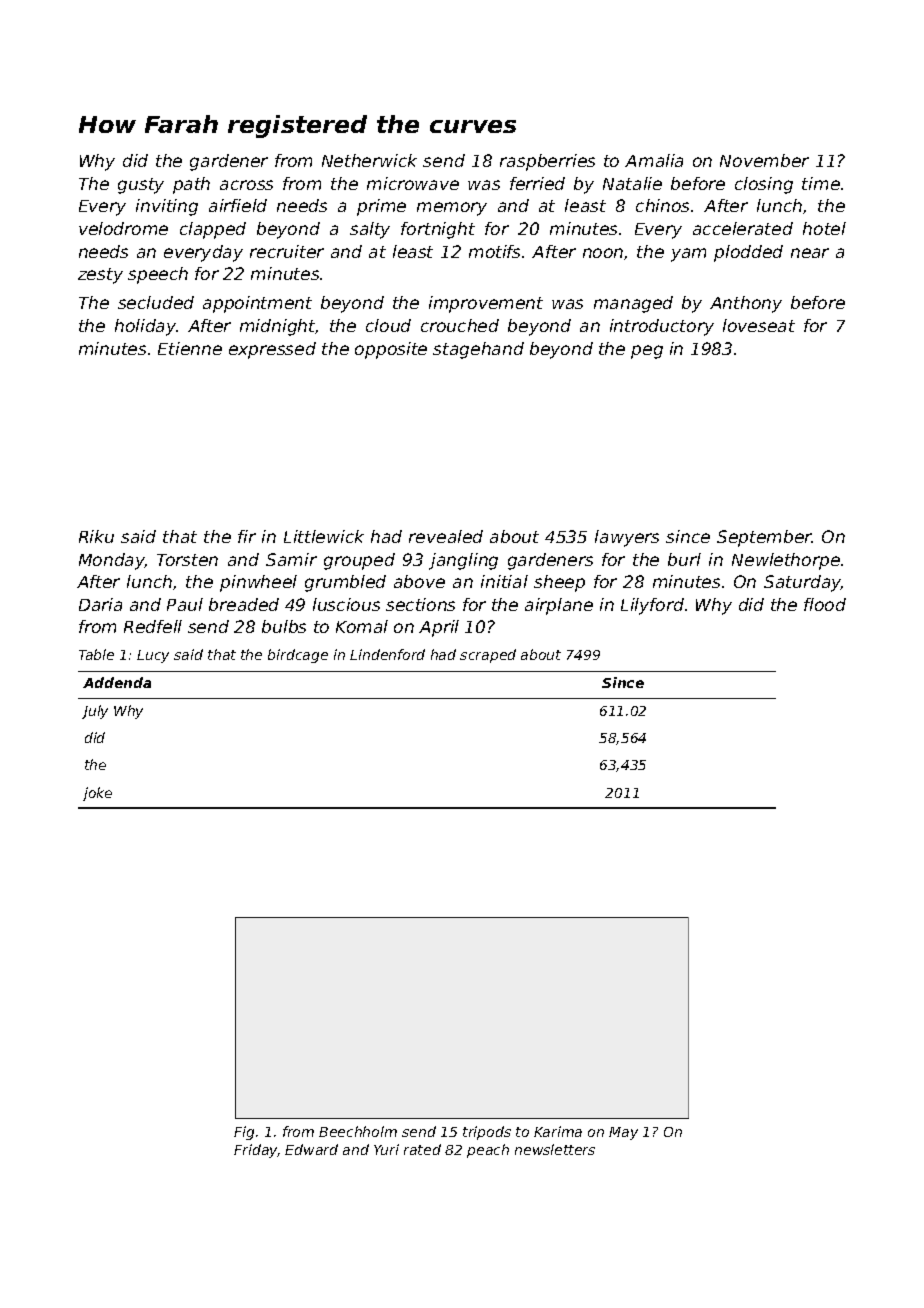  Describe the element at coordinates (246, 185) in the image. I see `across` at that location.
